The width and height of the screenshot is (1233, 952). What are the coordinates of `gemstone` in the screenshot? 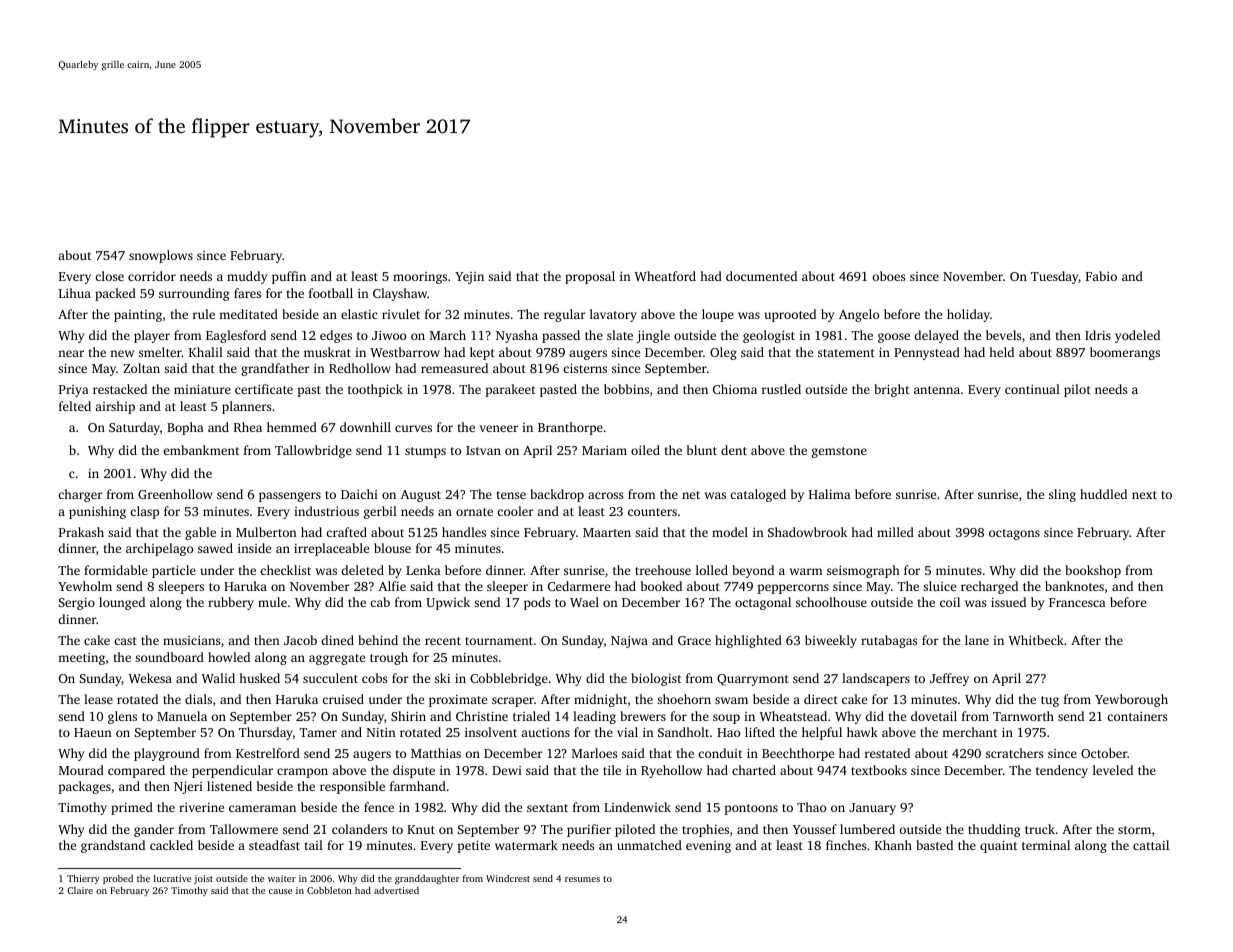 It's located at (839, 452).
